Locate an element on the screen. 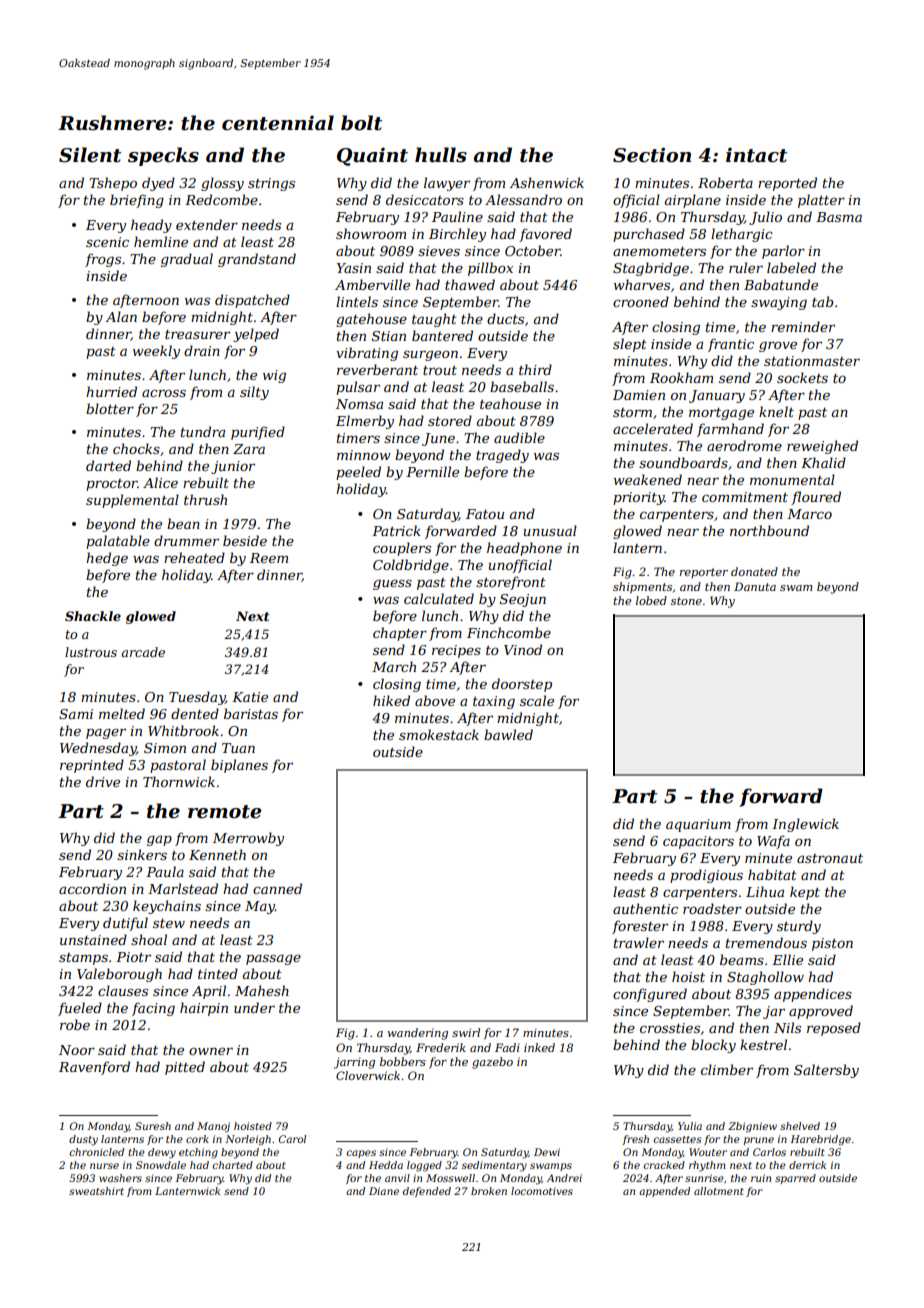 The width and height of the screenshot is (924, 1308). Silent is located at coordinates (90, 155).
